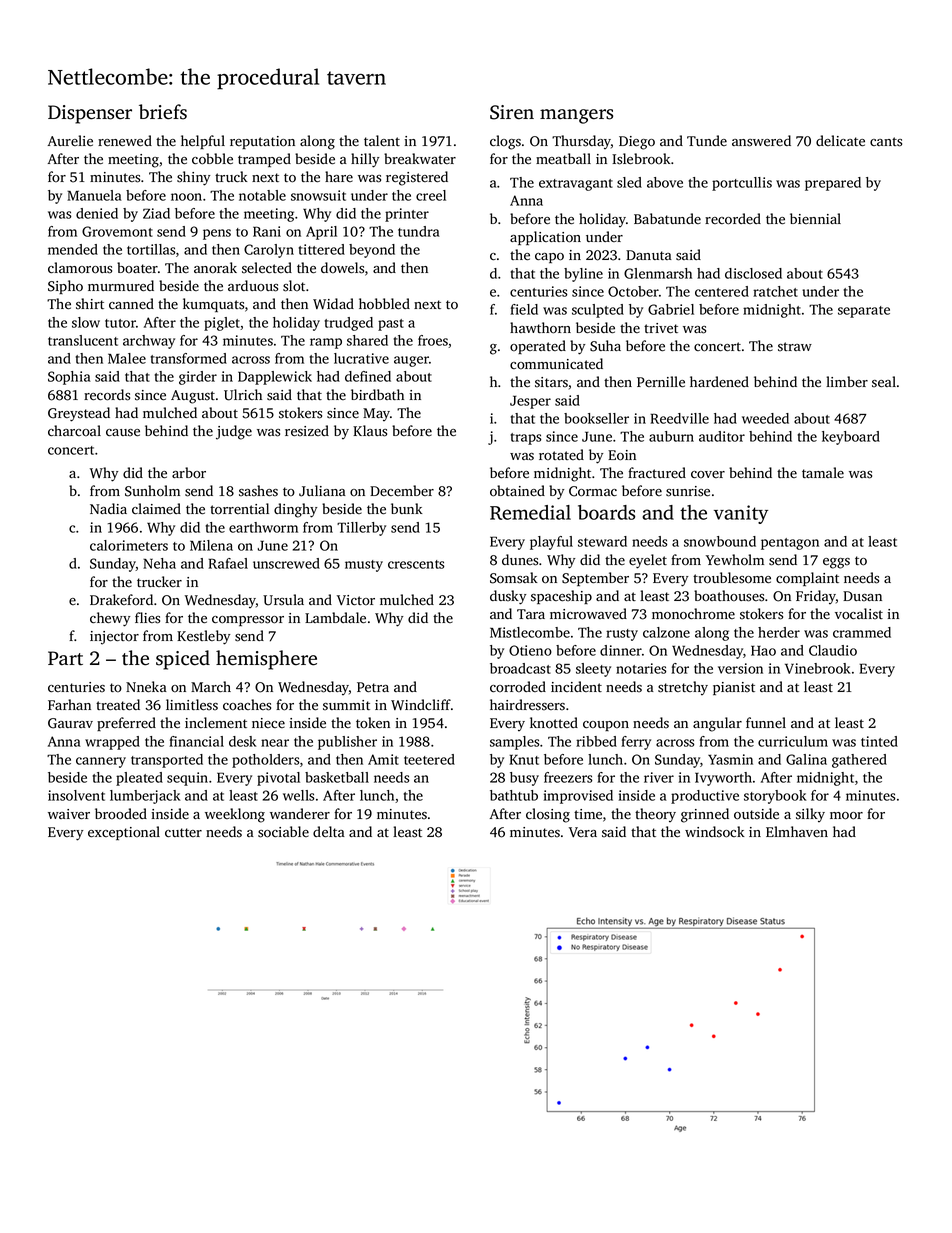 The image size is (952, 1233). What do you see at coordinates (593, 491) in the screenshot?
I see `Cormac` at bounding box center [593, 491].
